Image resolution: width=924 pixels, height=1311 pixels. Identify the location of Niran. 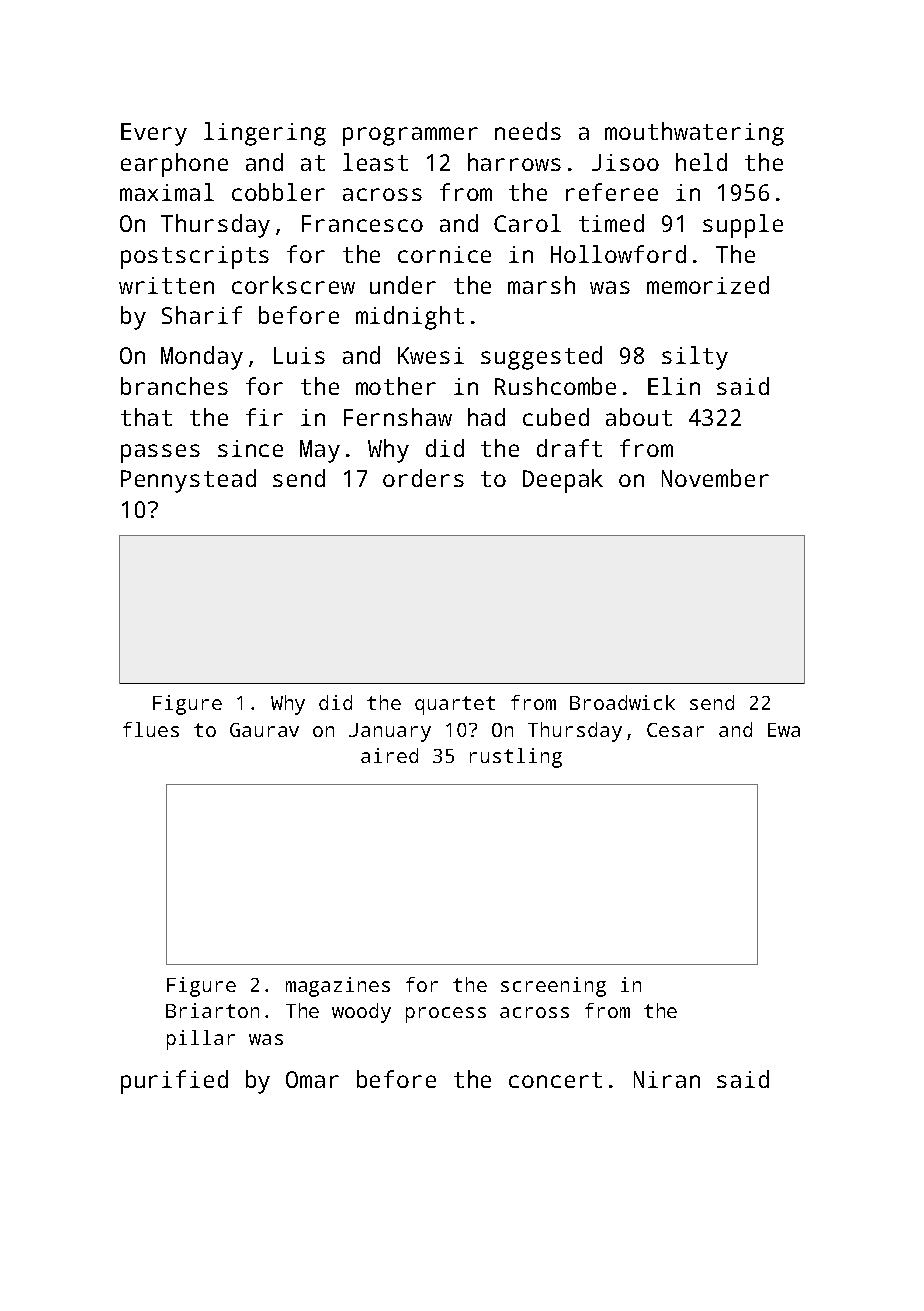
(667, 1079).
